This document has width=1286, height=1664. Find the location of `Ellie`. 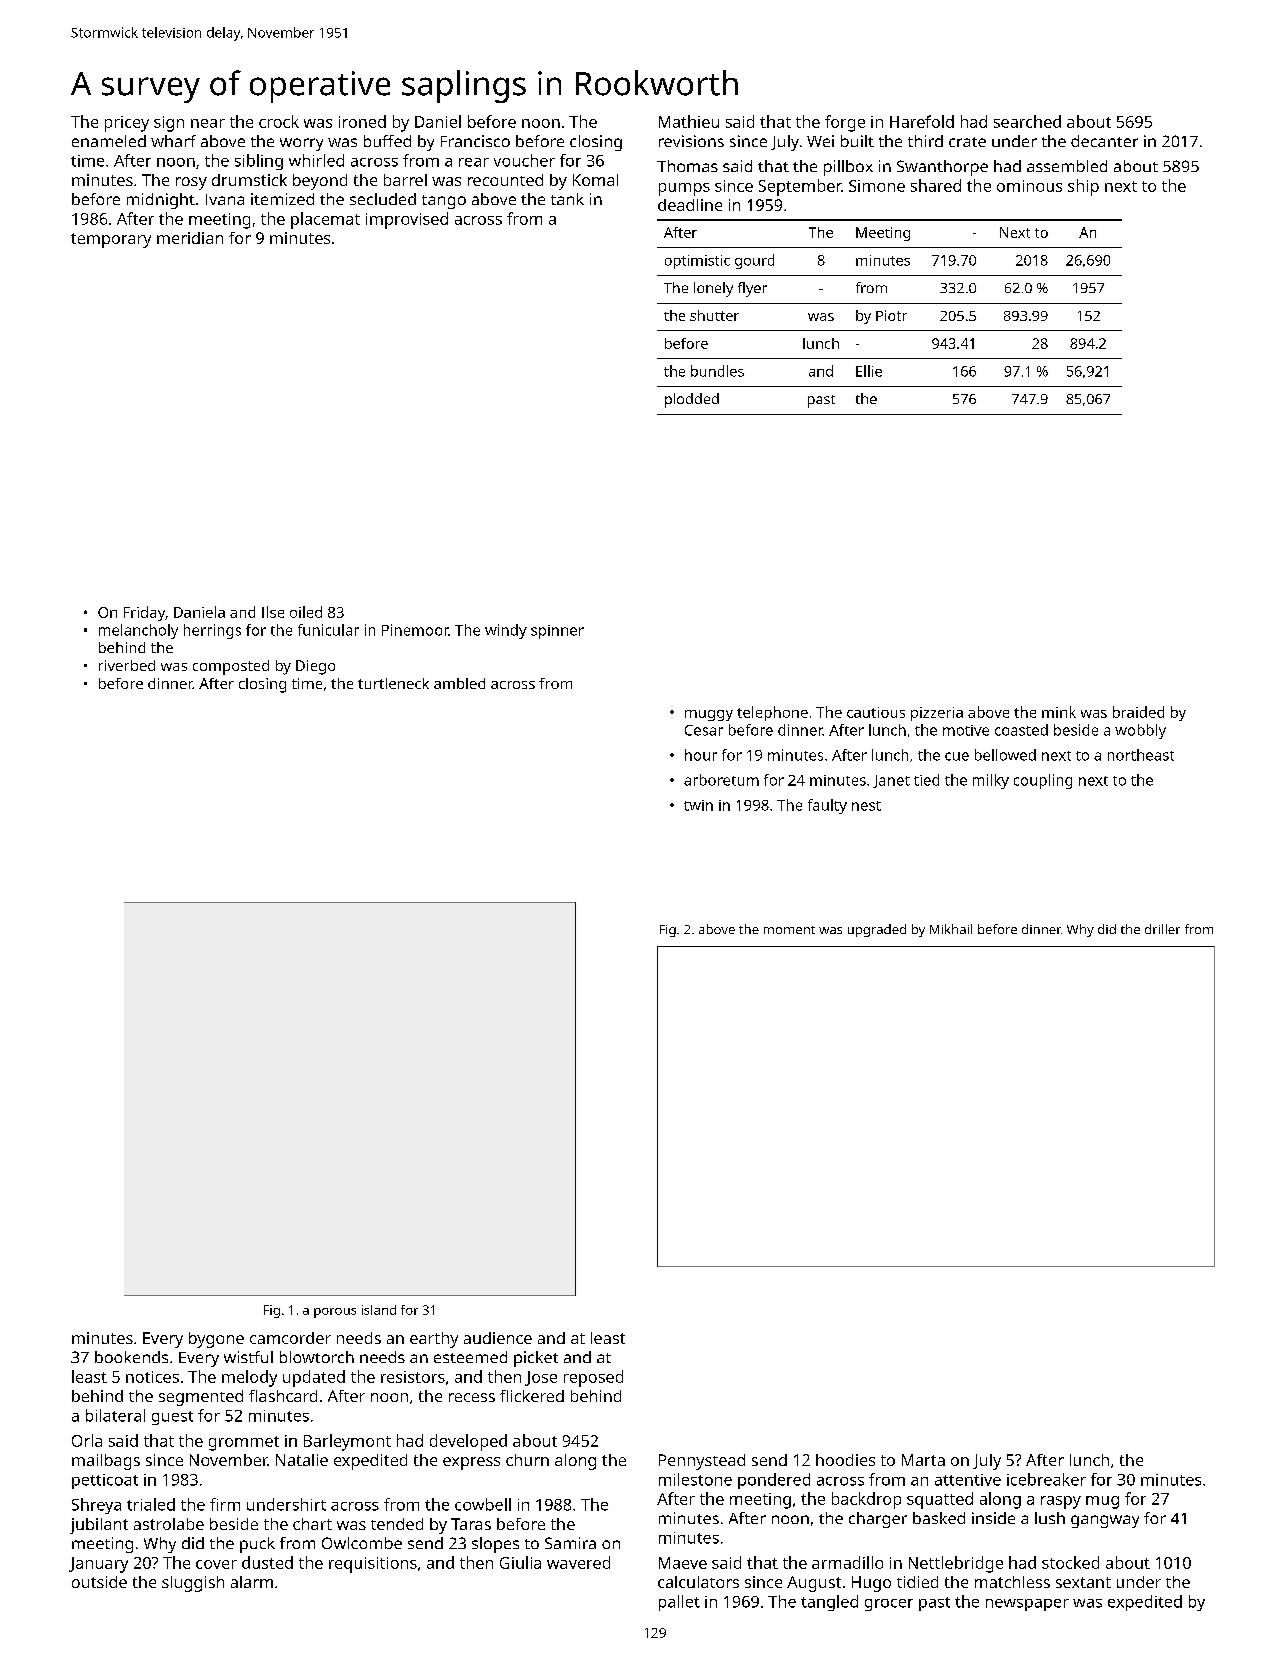

Ellie is located at coordinates (869, 371).
